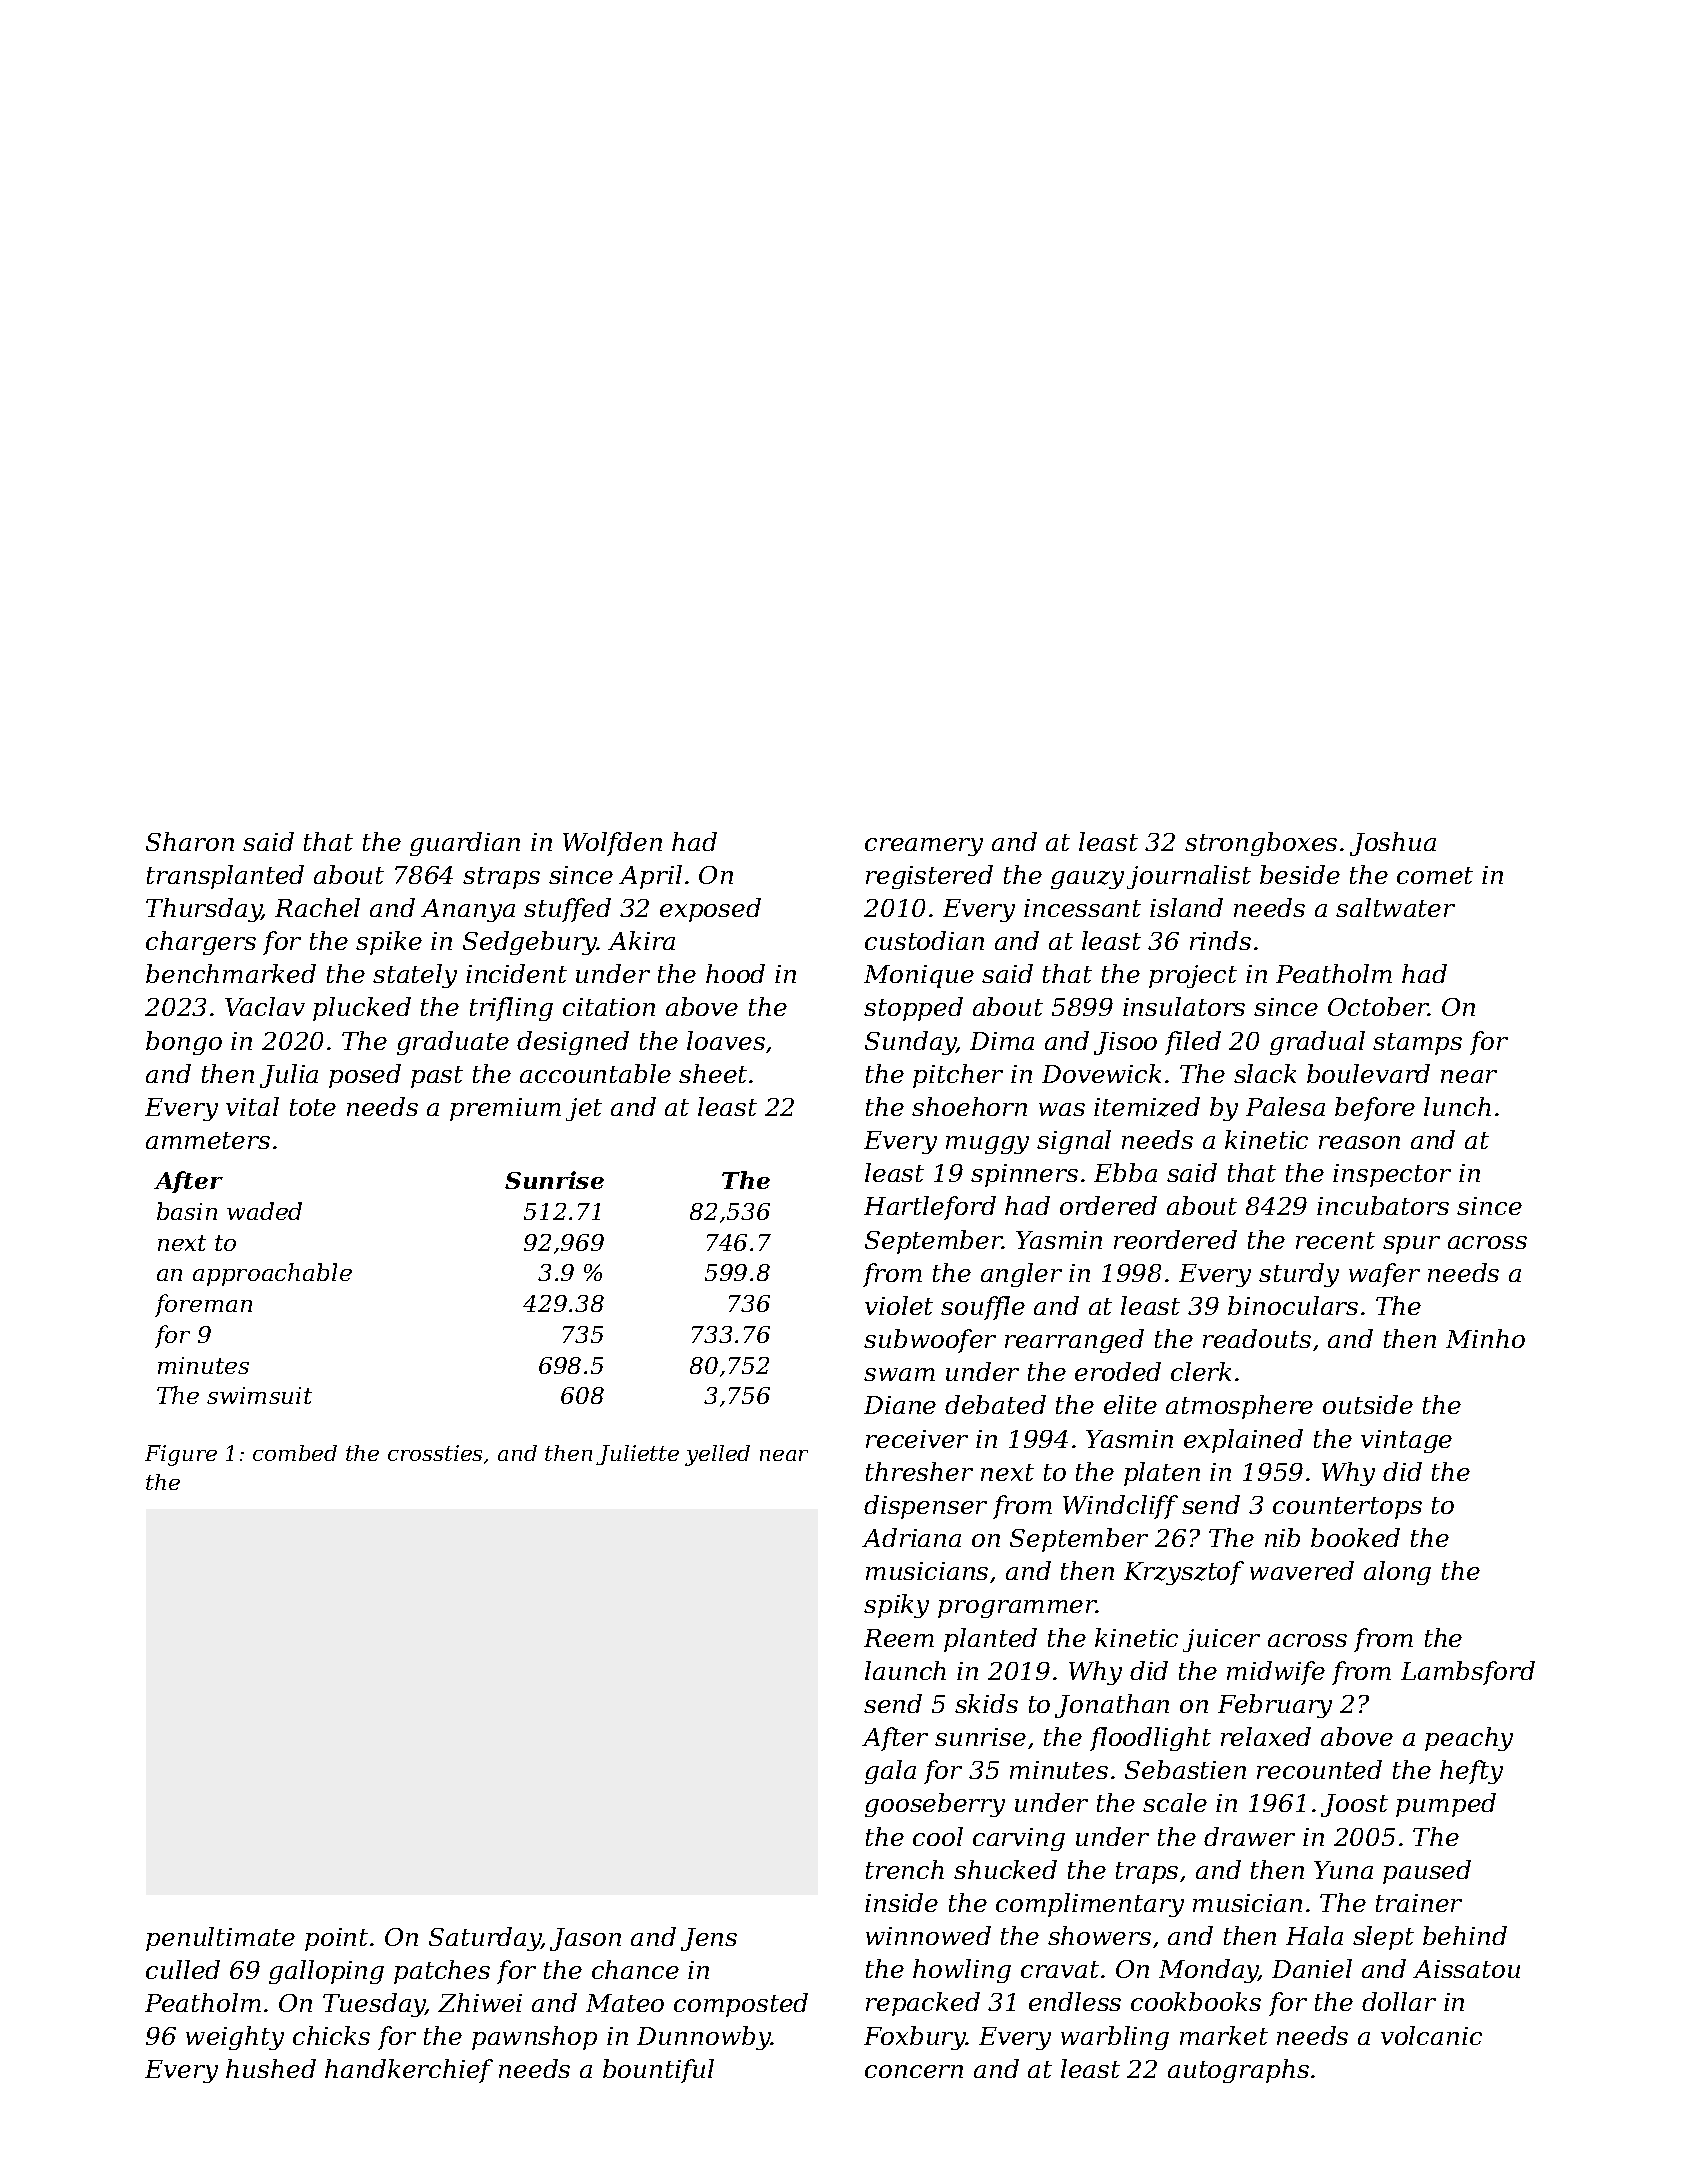  Describe the element at coordinates (1383, 1205) in the image. I see `incubators` at that location.
